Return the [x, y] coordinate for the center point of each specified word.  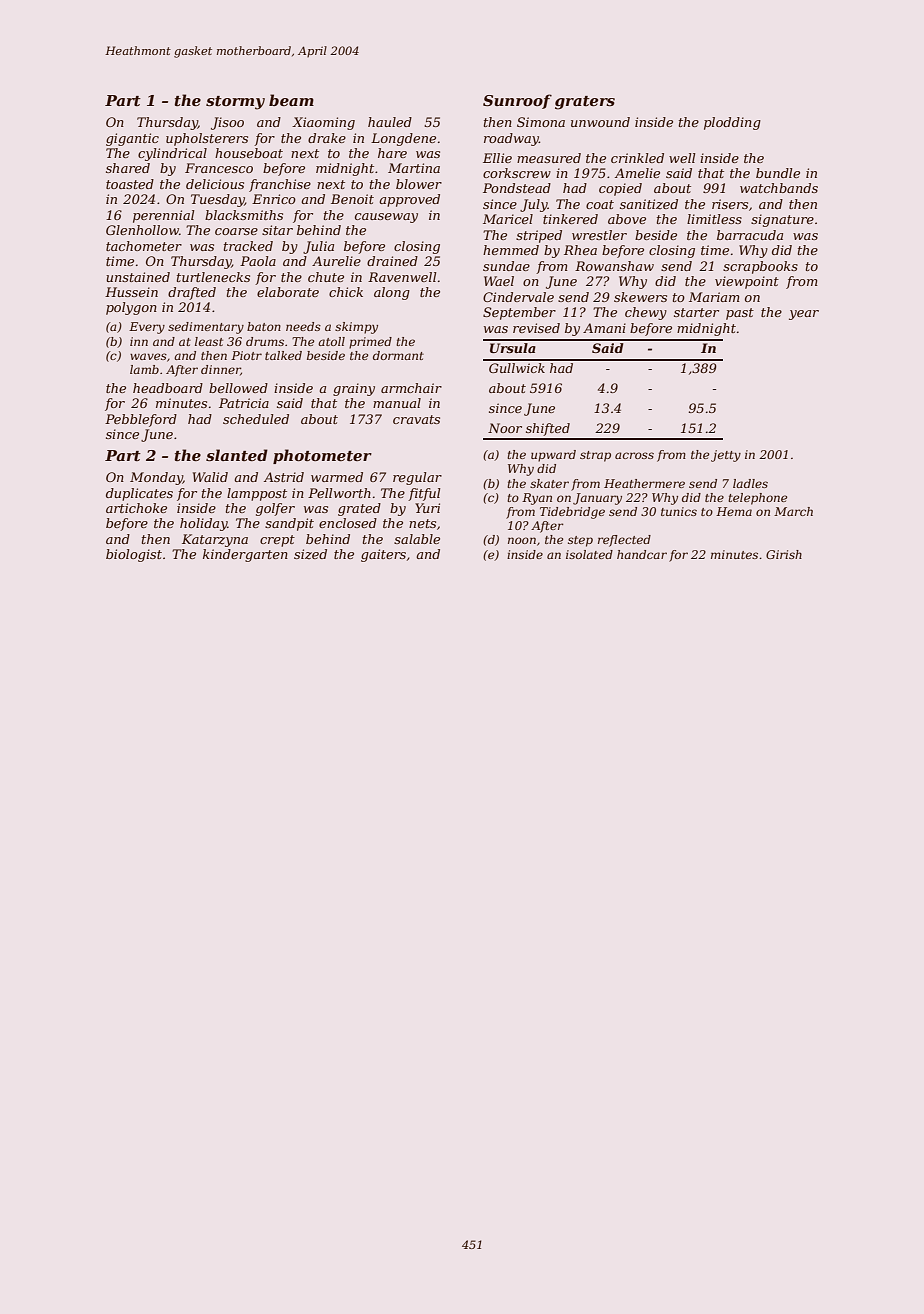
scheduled [256, 419]
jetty [726, 456]
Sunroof [517, 101]
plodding [732, 123]
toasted [130, 184]
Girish [784, 554]
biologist [134, 555]
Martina [414, 168]
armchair [411, 388]
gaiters [383, 555]
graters [585, 103]
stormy [235, 103]
